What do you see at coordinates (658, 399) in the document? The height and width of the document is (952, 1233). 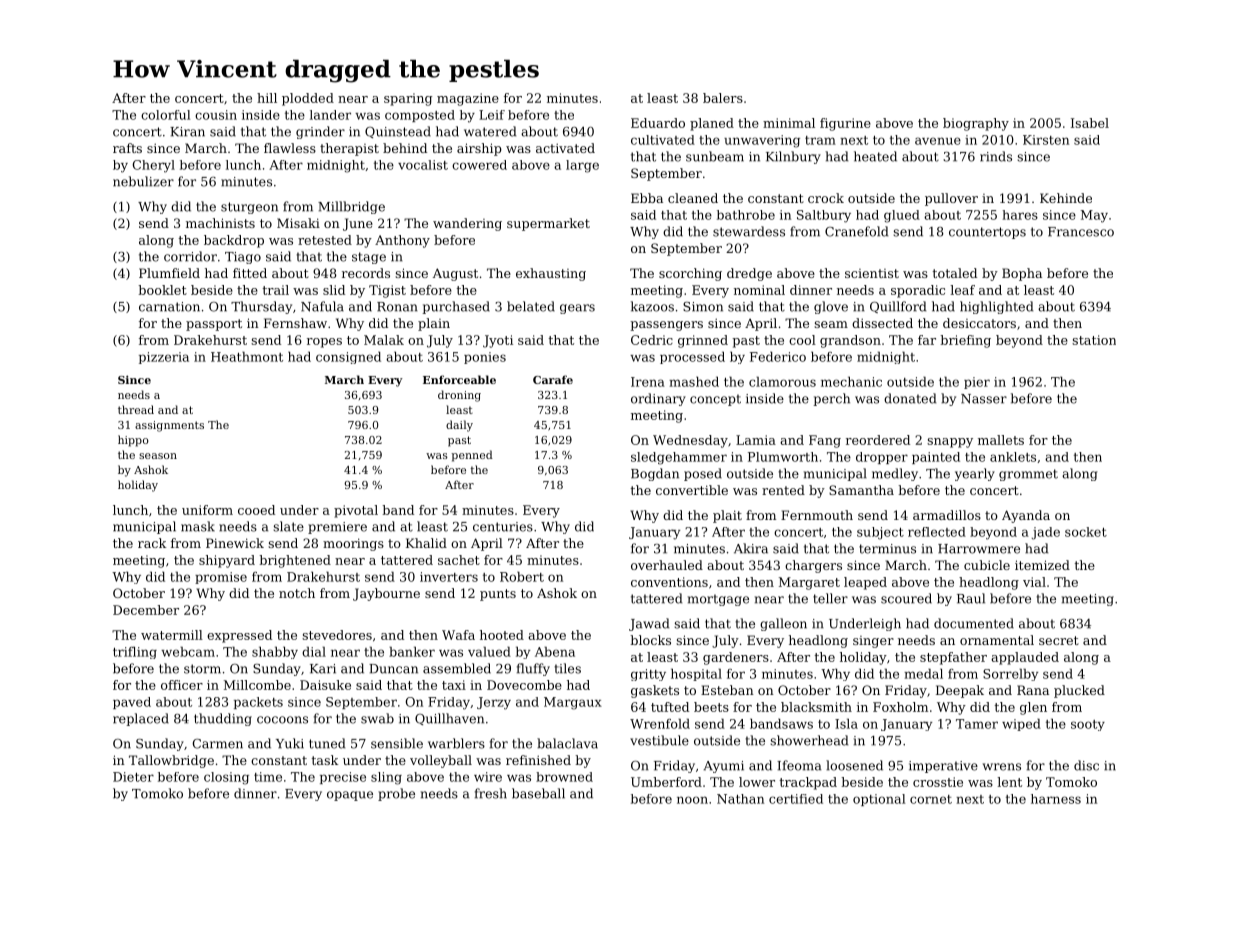 I see `ordinary` at bounding box center [658, 399].
